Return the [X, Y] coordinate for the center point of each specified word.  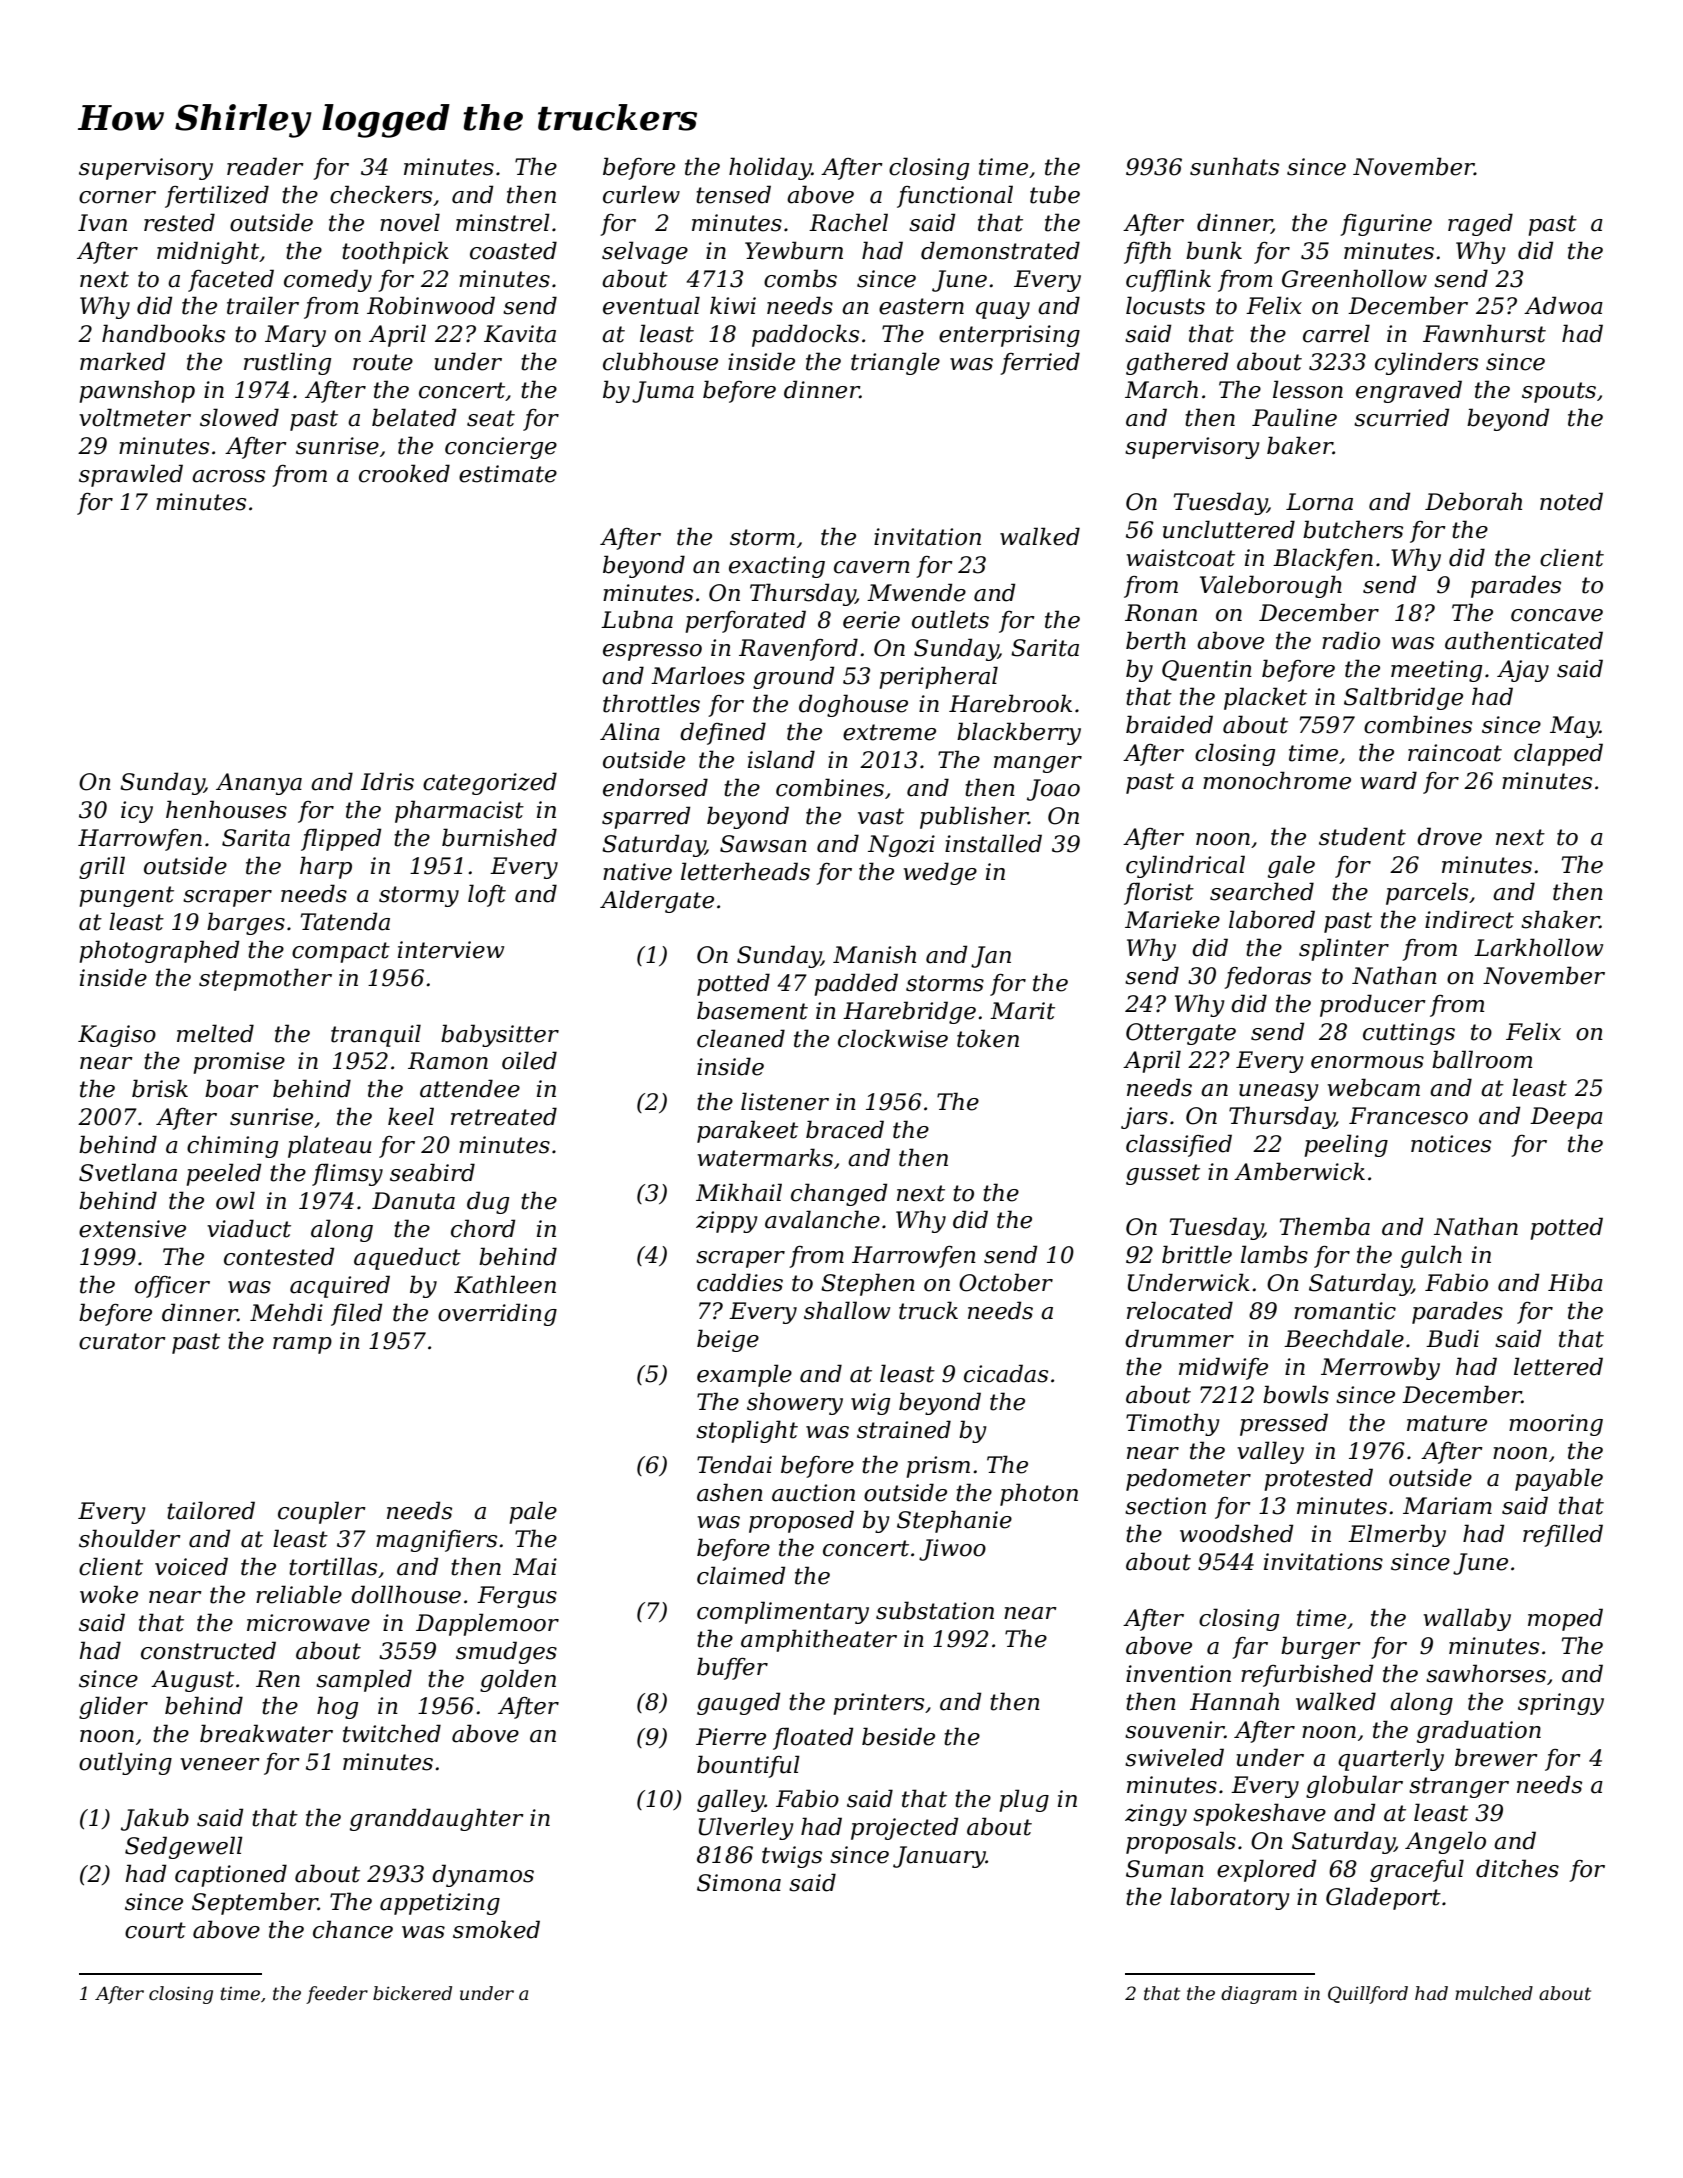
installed [993, 843]
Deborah [1473, 501]
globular [1354, 1786]
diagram [1259, 1995]
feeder [337, 1995]
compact [341, 952]
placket [1265, 698]
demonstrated [1000, 250]
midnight [208, 252]
